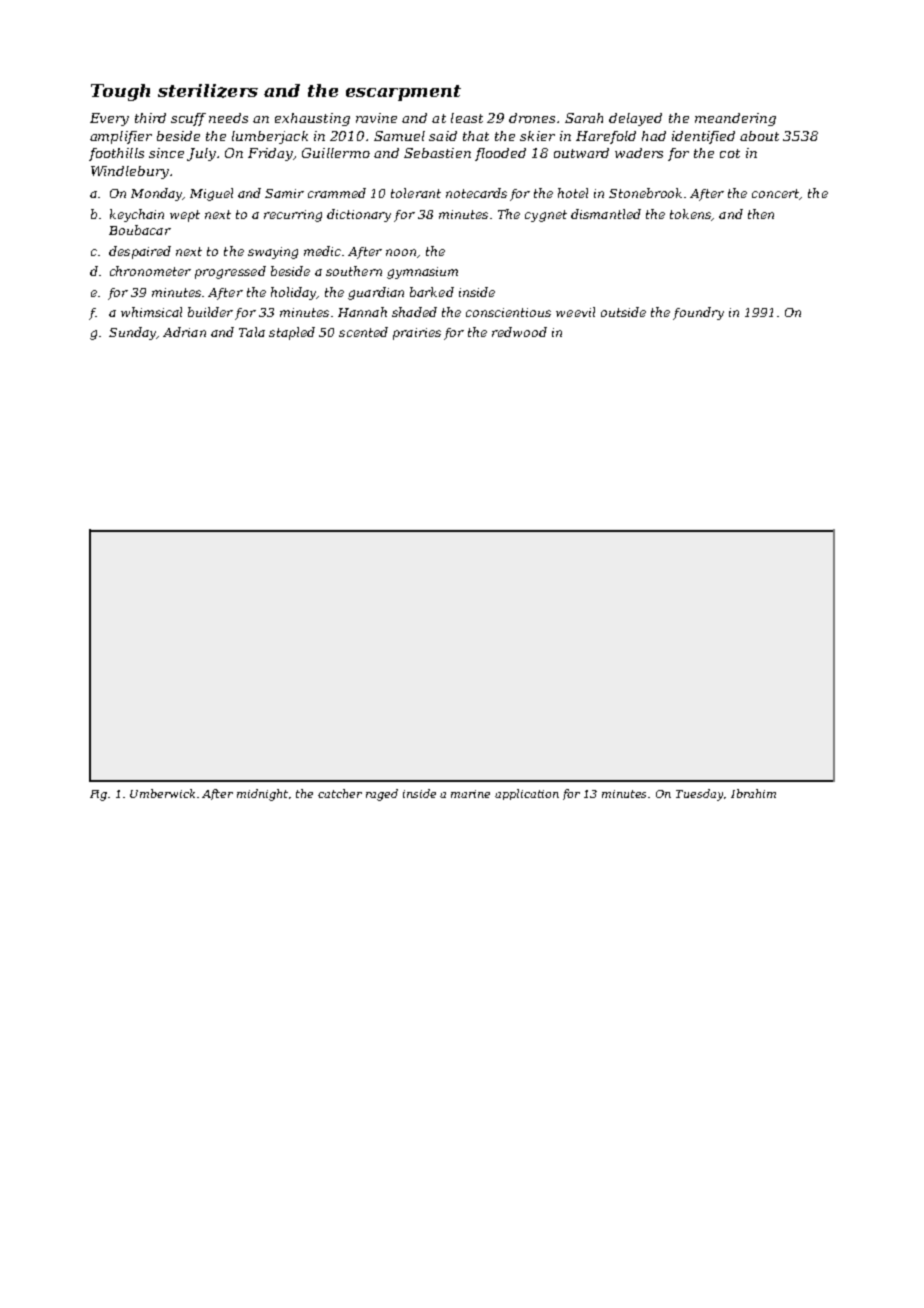 The width and height of the document is (924, 1308). Describe the element at coordinates (262, 795) in the document. I see `midnight` at that location.
